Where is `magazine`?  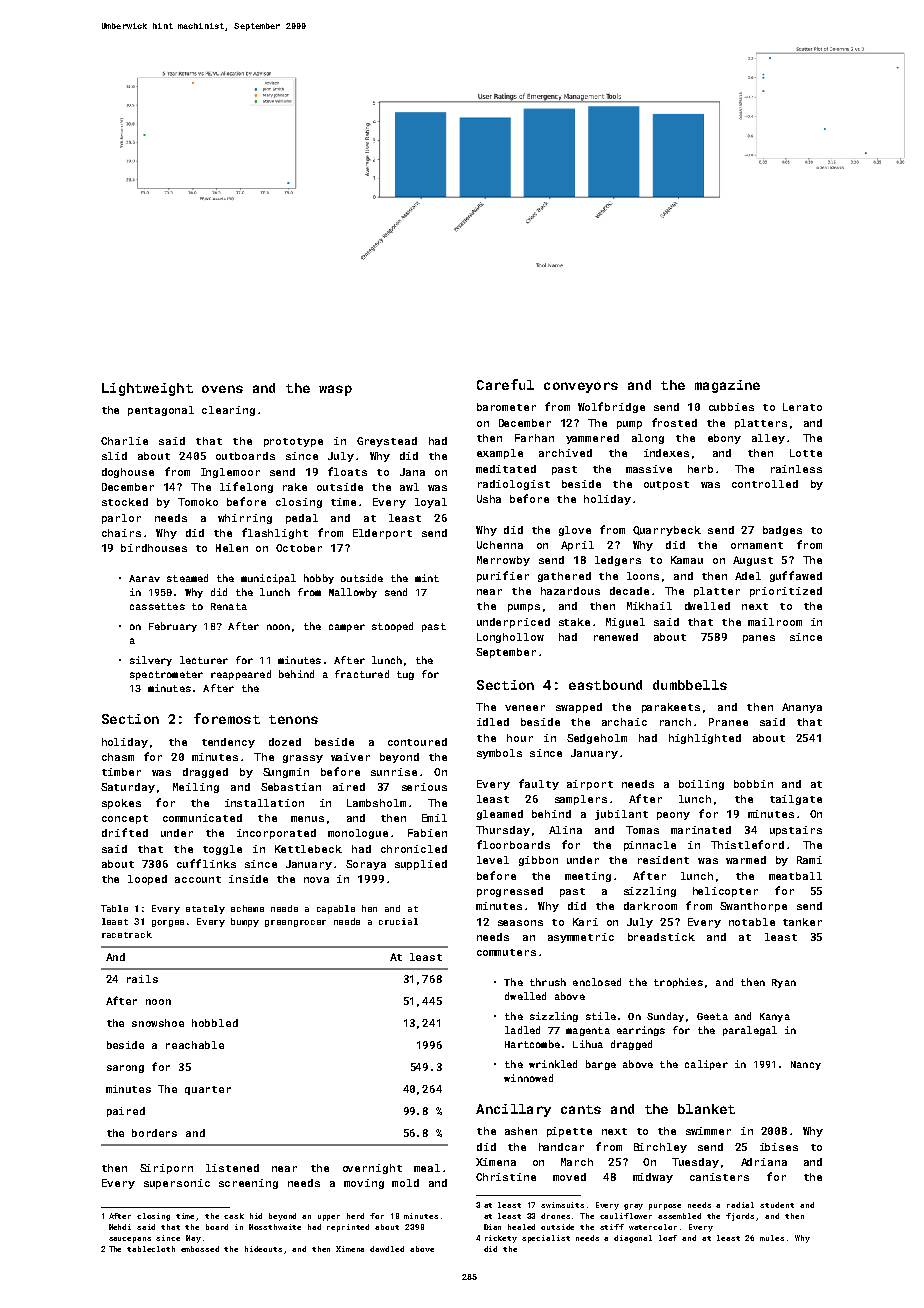
magazine is located at coordinates (727, 386).
